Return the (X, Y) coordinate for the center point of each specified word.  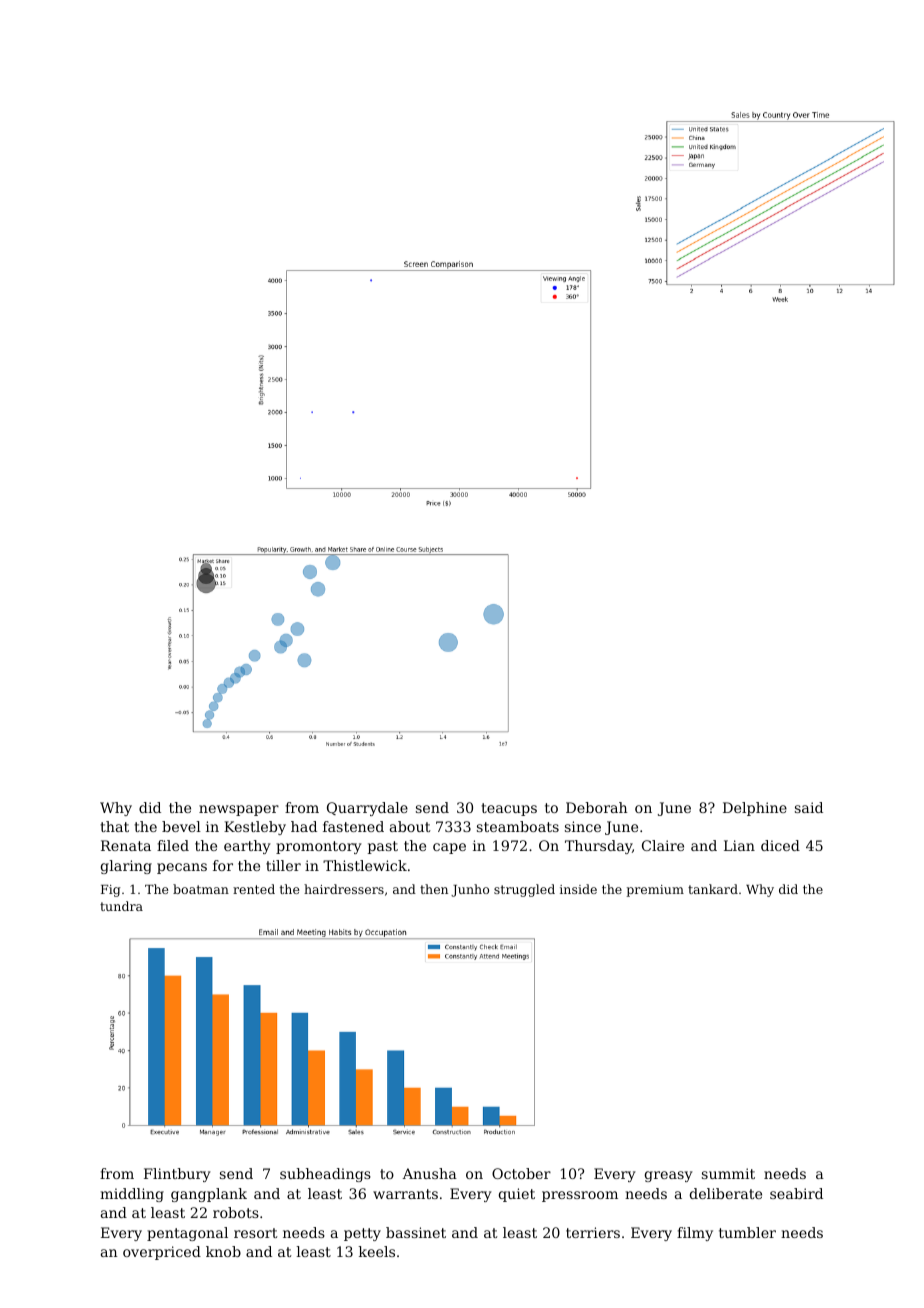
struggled (524, 890)
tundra (121, 906)
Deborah (597, 807)
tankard (713, 889)
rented (254, 889)
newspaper (239, 810)
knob (223, 1251)
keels (377, 1251)
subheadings (325, 1175)
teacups (509, 809)
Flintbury (177, 1175)
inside (578, 889)
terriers (593, 1232)
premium (655, 891)
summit (728, 1173)
